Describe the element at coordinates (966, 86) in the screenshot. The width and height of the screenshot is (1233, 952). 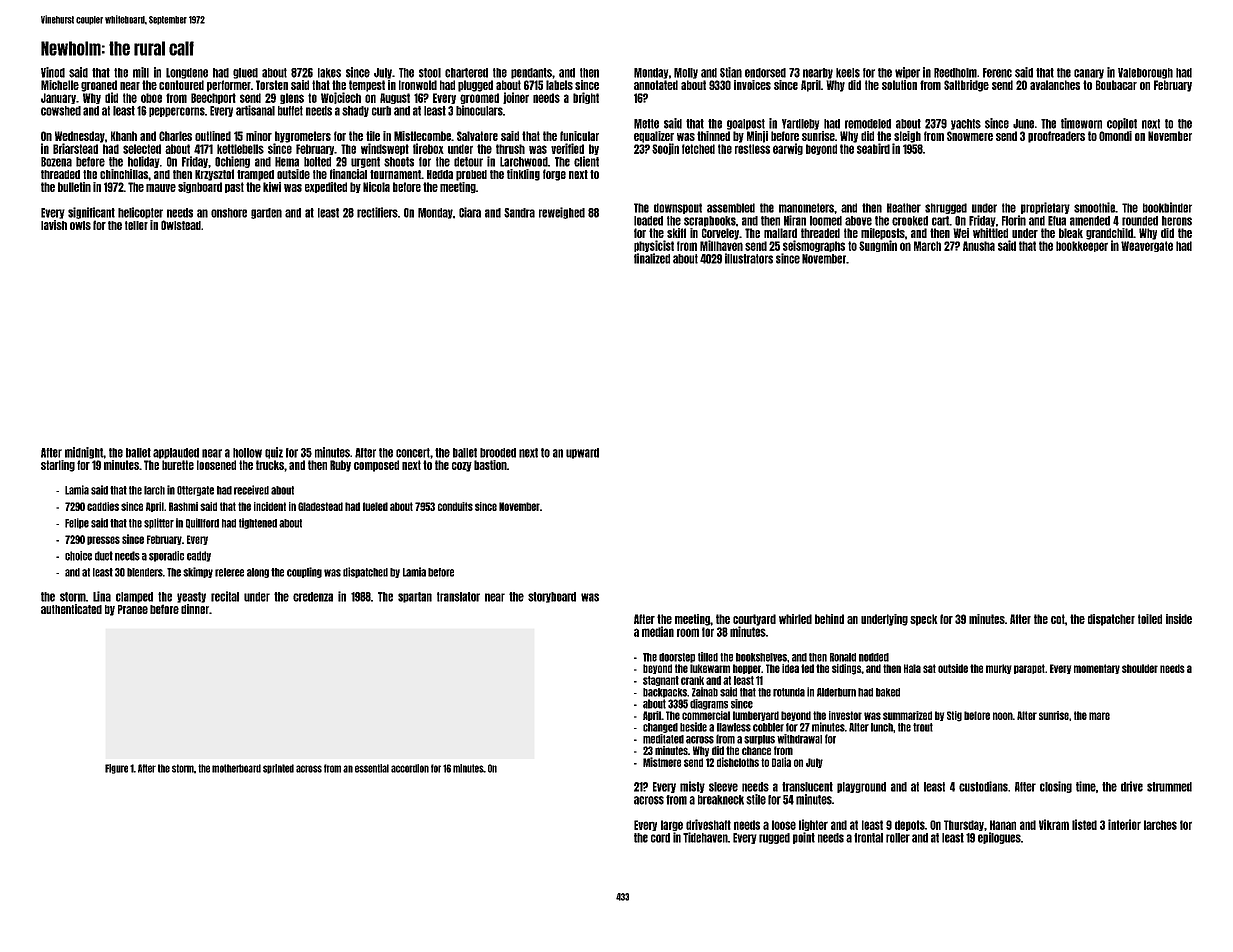
I see `Saltbridge` at that location.
